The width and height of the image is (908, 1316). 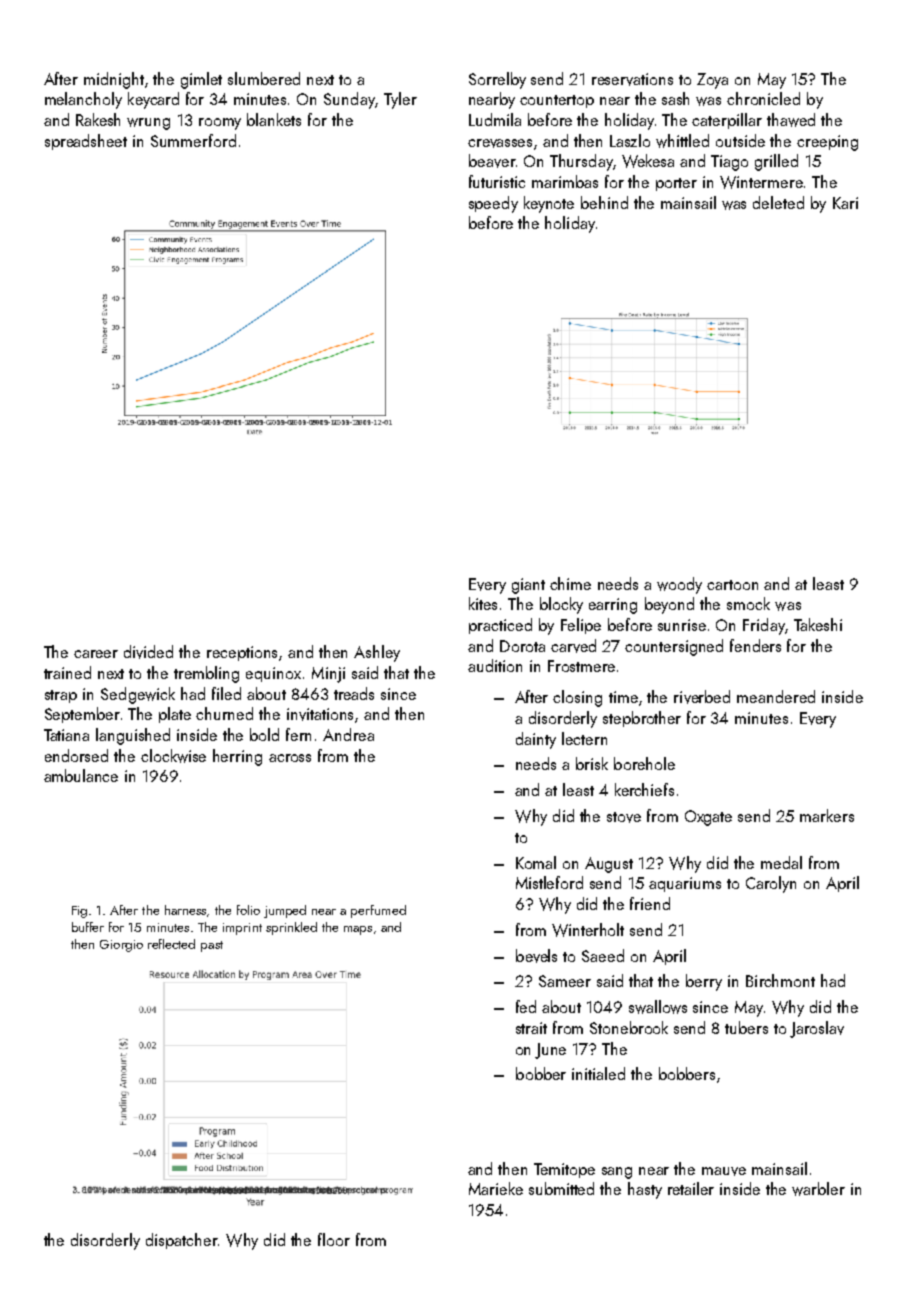 What do you see at coordinates (182, 1241) in the image?
I see `dispatcher` at bounding box center [182, 1241].
